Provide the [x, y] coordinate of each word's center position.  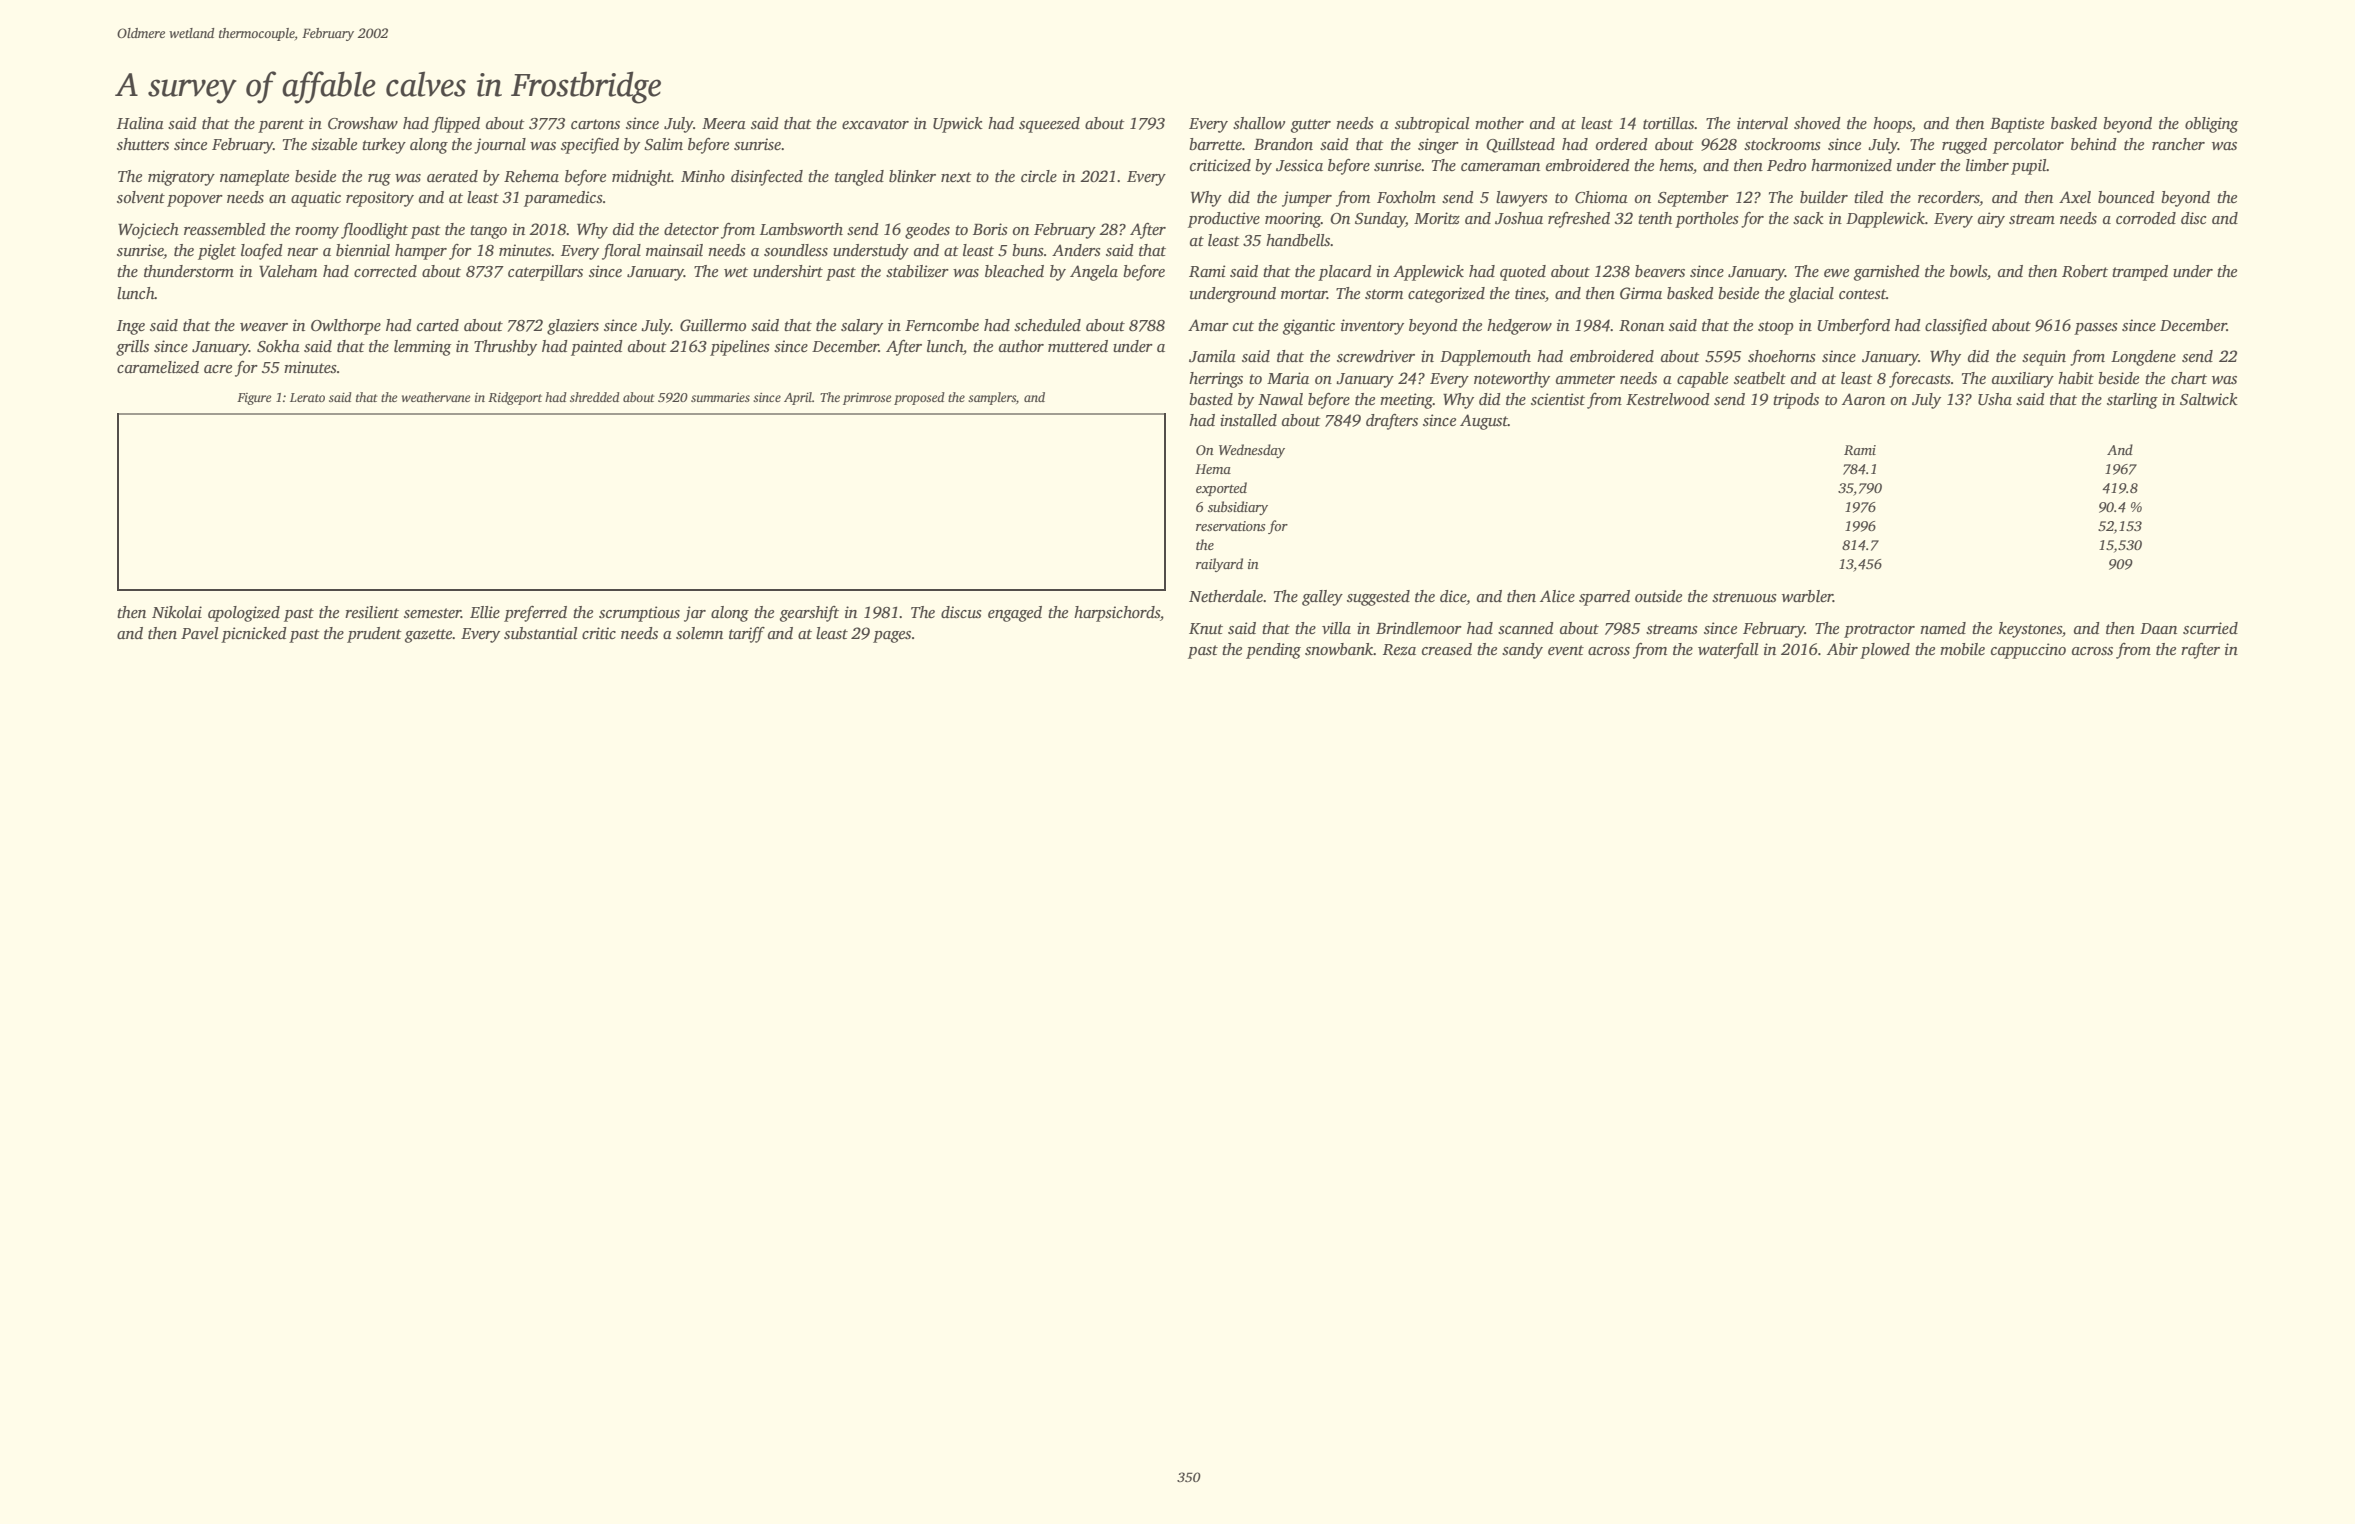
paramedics [563, 199]
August [1484, 422]
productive [1224, 220]
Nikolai [177, 612]
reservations [1231, 526]
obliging [2211, 125]
